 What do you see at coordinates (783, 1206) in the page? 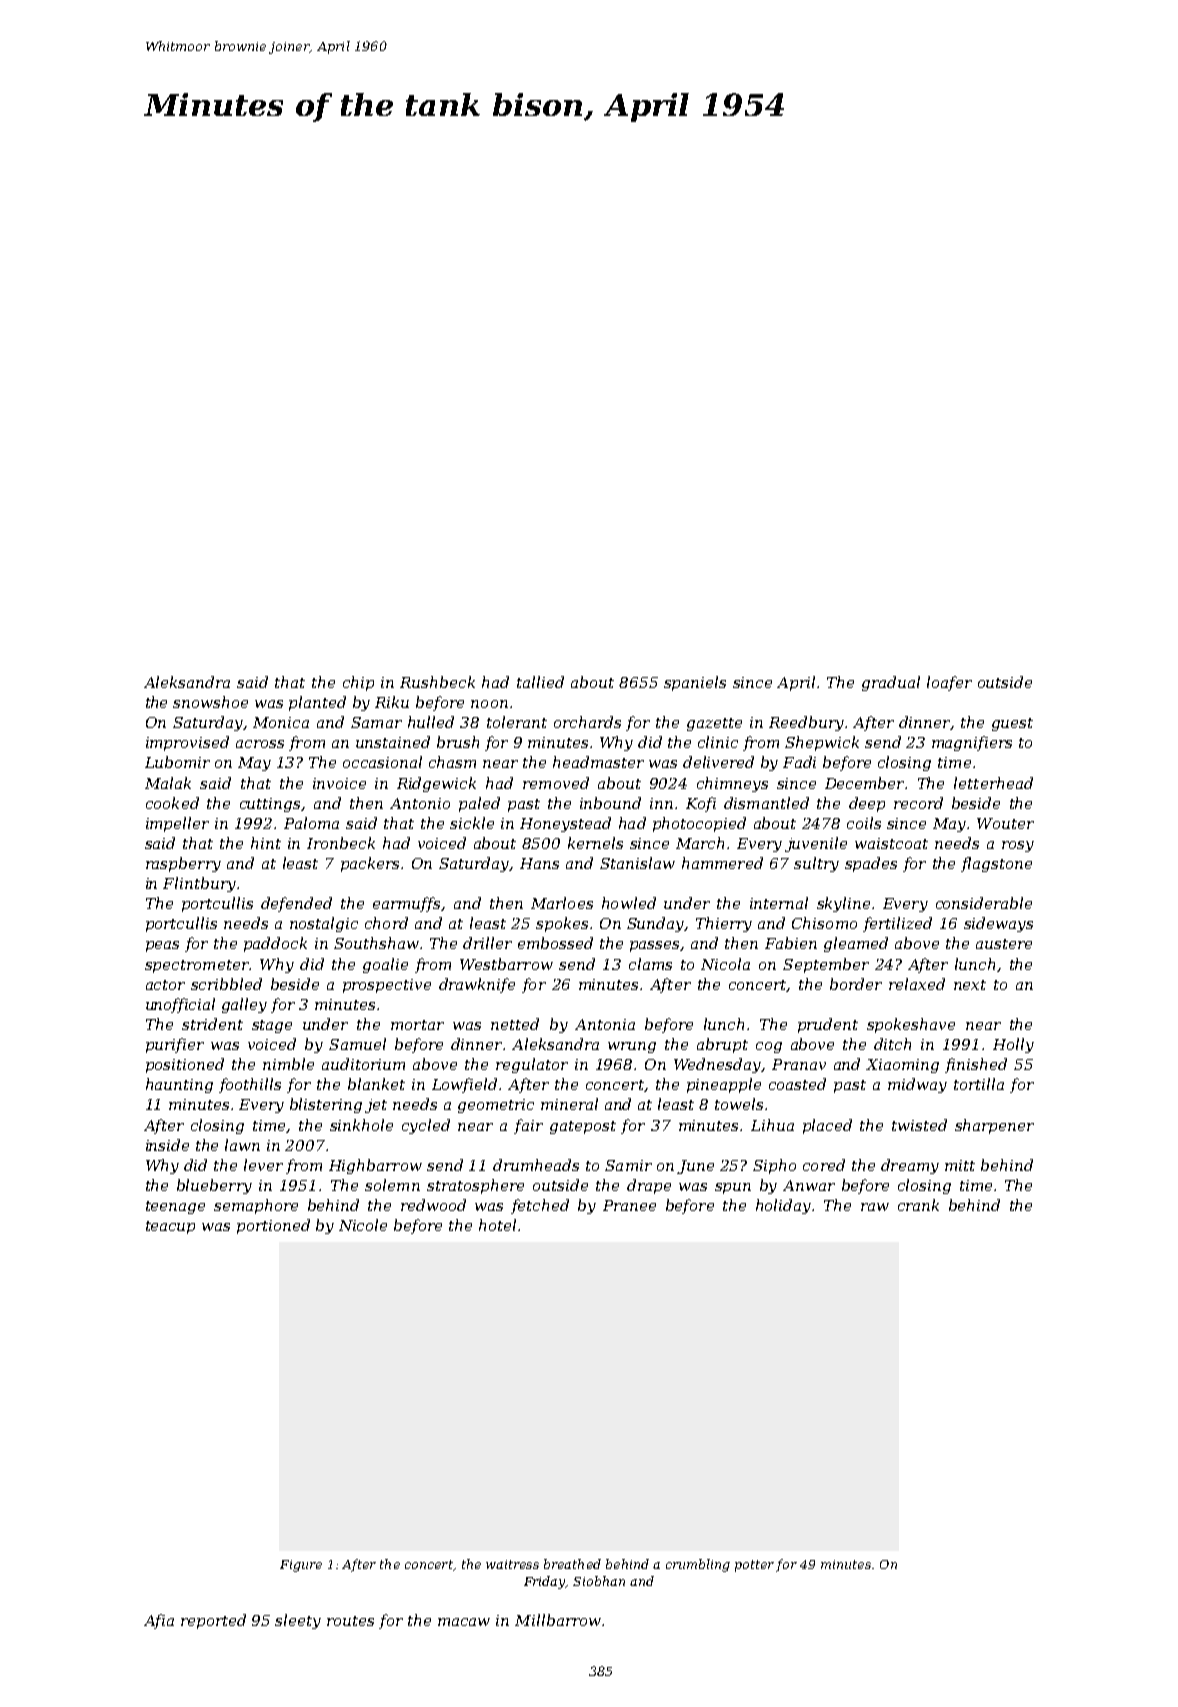
I see `holiday` at bounding box center [783, 1206].
